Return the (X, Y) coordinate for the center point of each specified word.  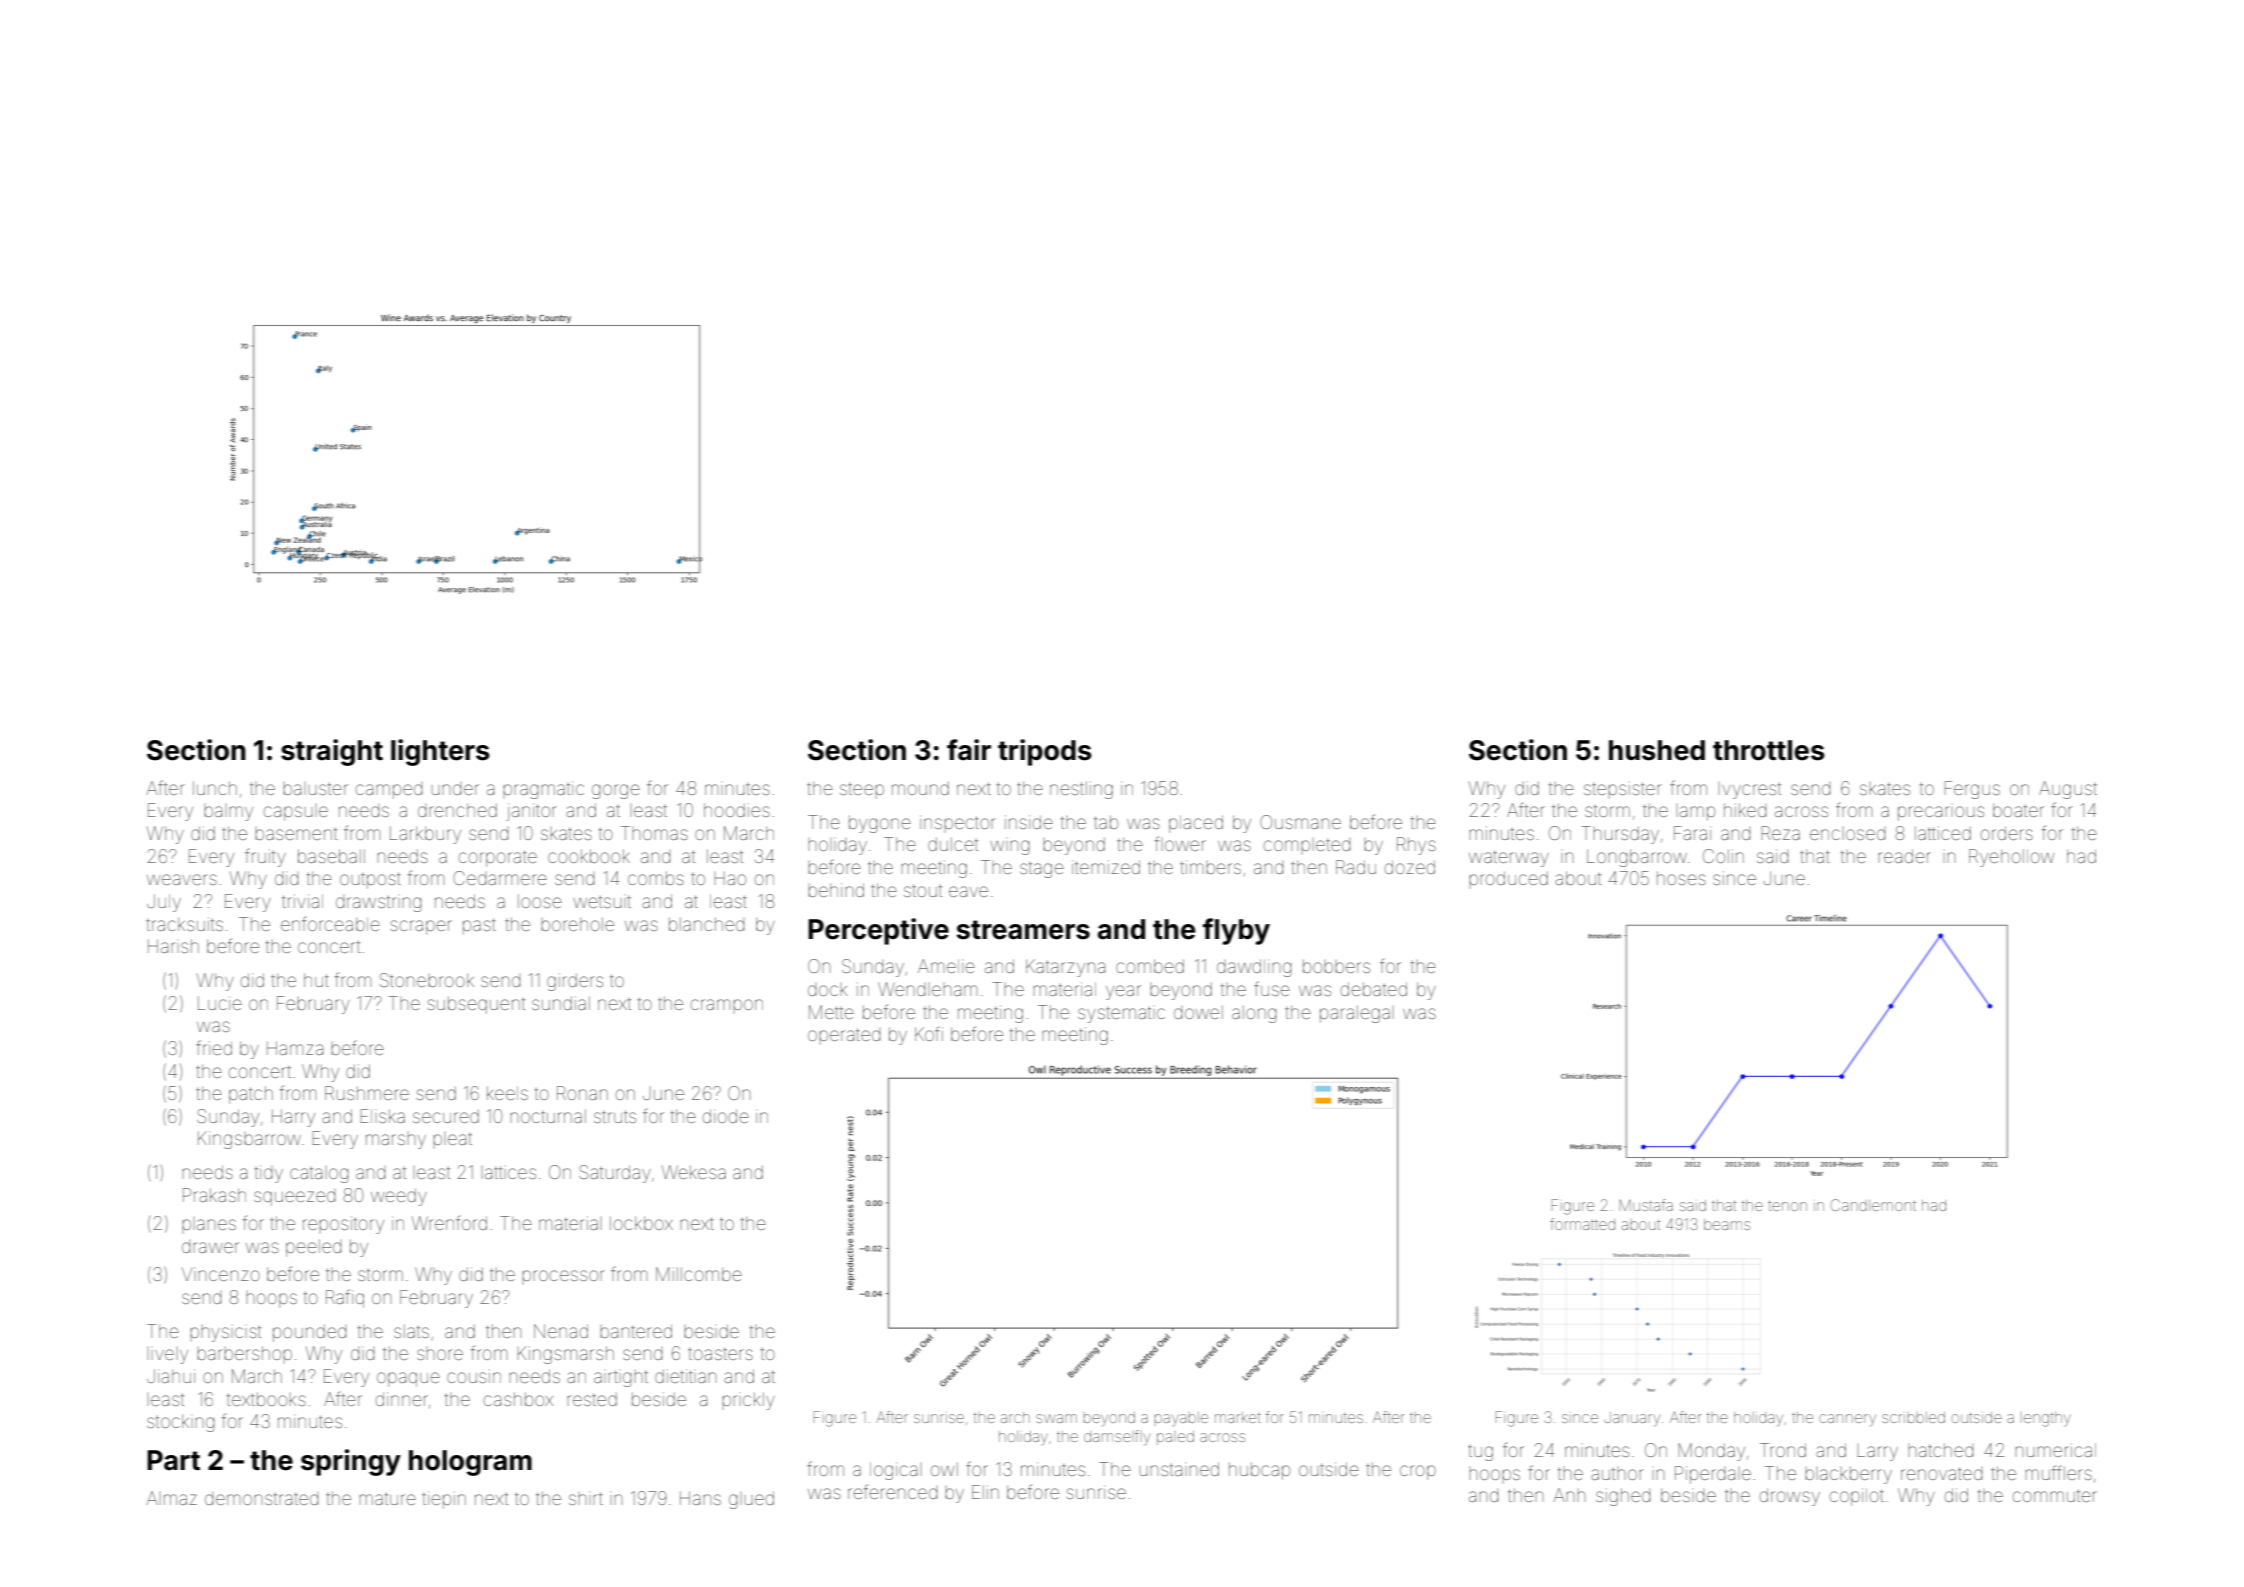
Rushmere (367, 1093)
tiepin (444, 1500)
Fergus (1972, 790)
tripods (1045, 752)
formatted (1582, 1224)
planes (209, 1225)
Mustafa (1646, 1205)
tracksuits (184, 924)
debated (1374, 989)
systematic (1121, 1014)
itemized (1106, 867)
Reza (1780, 833)
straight (332, 752)
